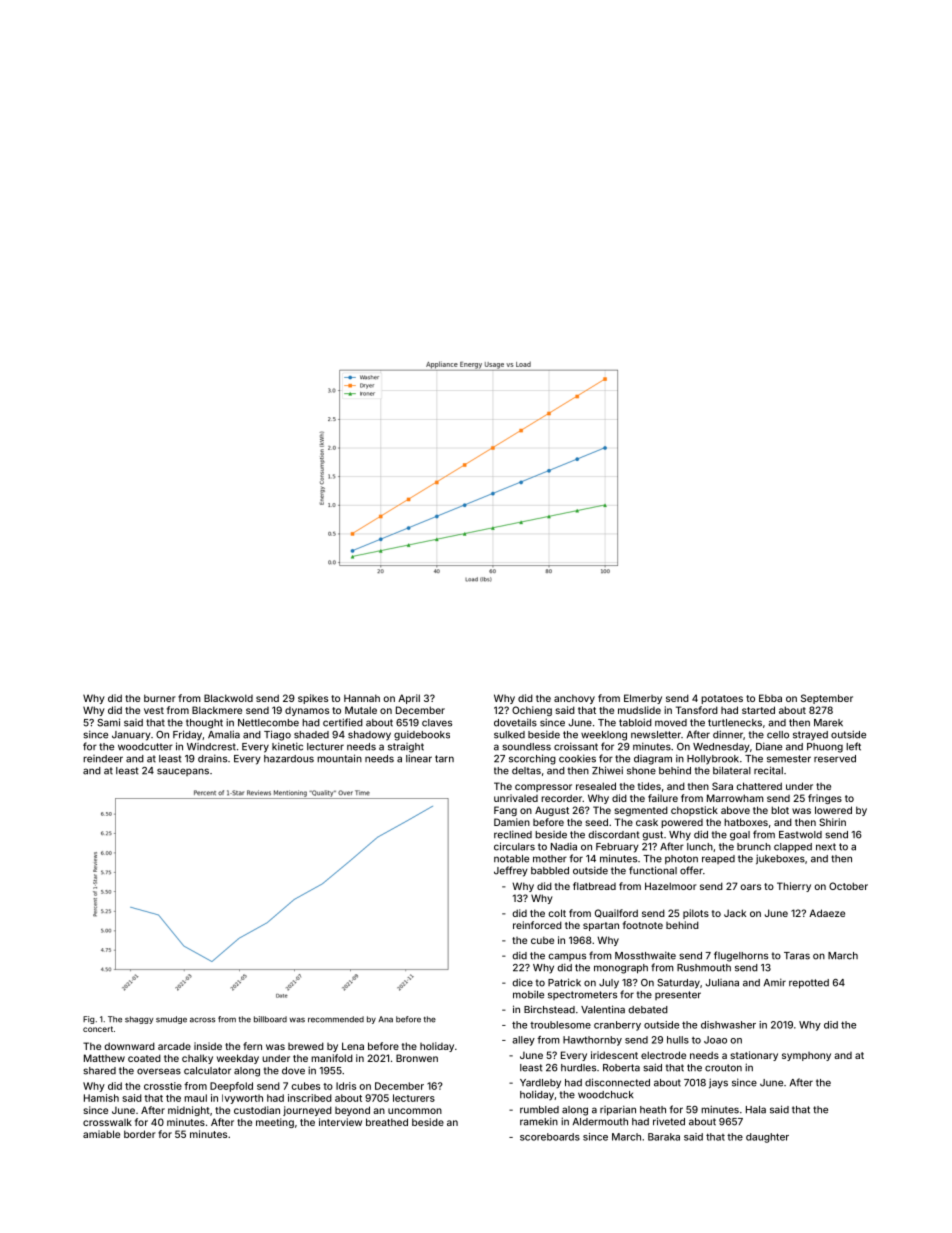  What do you see at coordinates (514, 846) in the screenshot?
I see `circulars` at bounding box center [514, 846].
